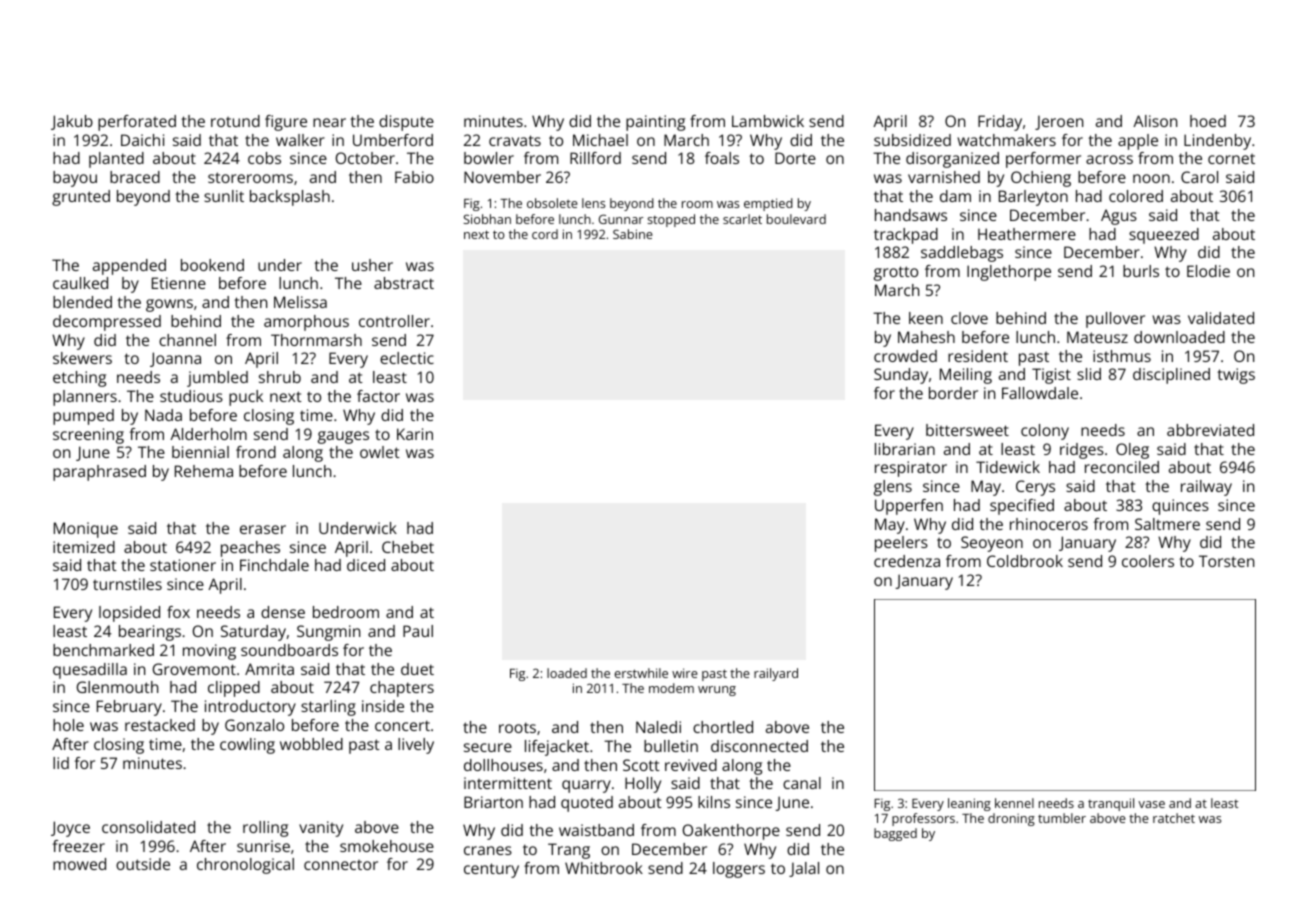  Describe the element at coordinates (1045, 432) in the screenshot. I see `colony` at that location.
